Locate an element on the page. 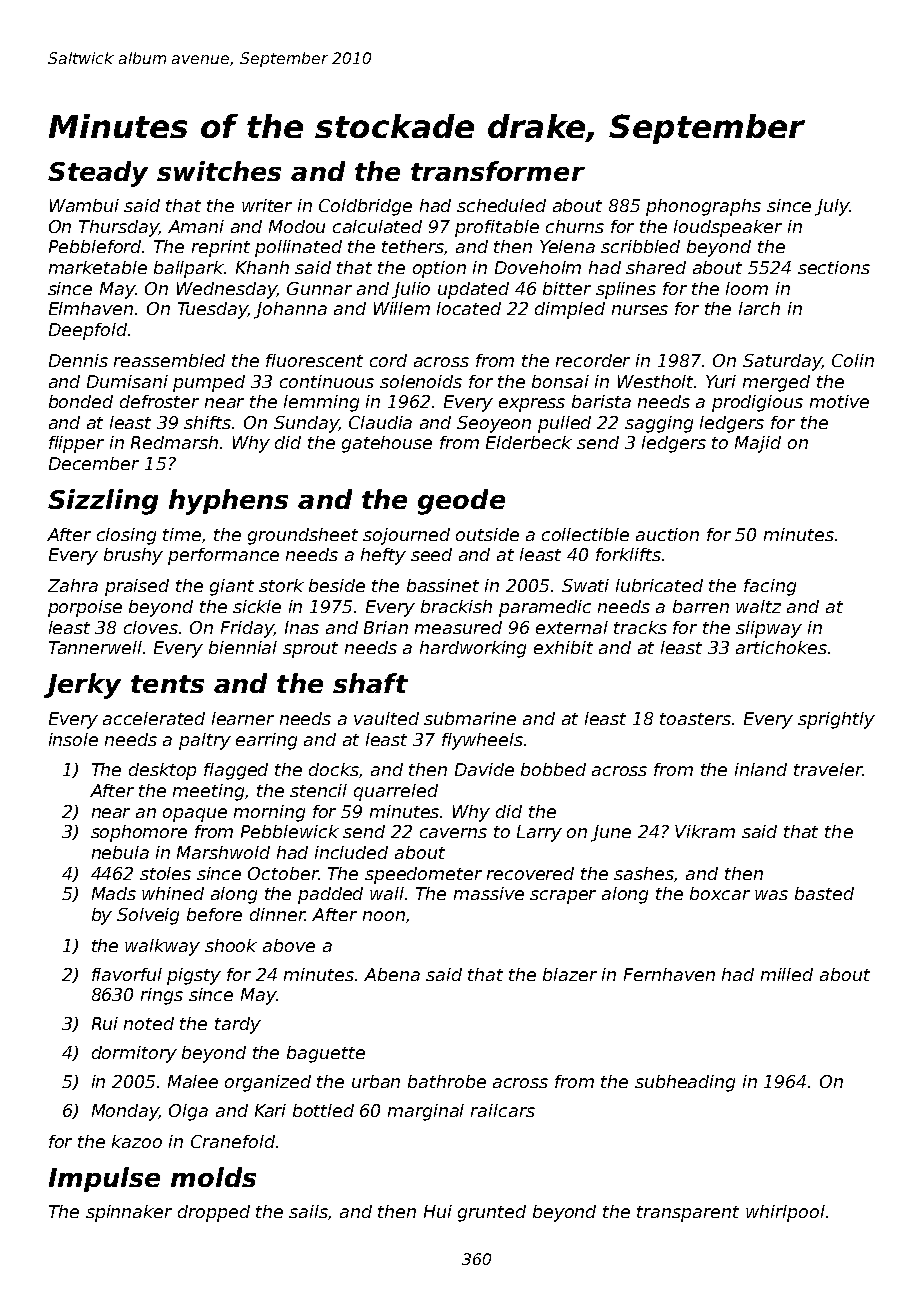  solenoids is located at coordinates (421, 381).
